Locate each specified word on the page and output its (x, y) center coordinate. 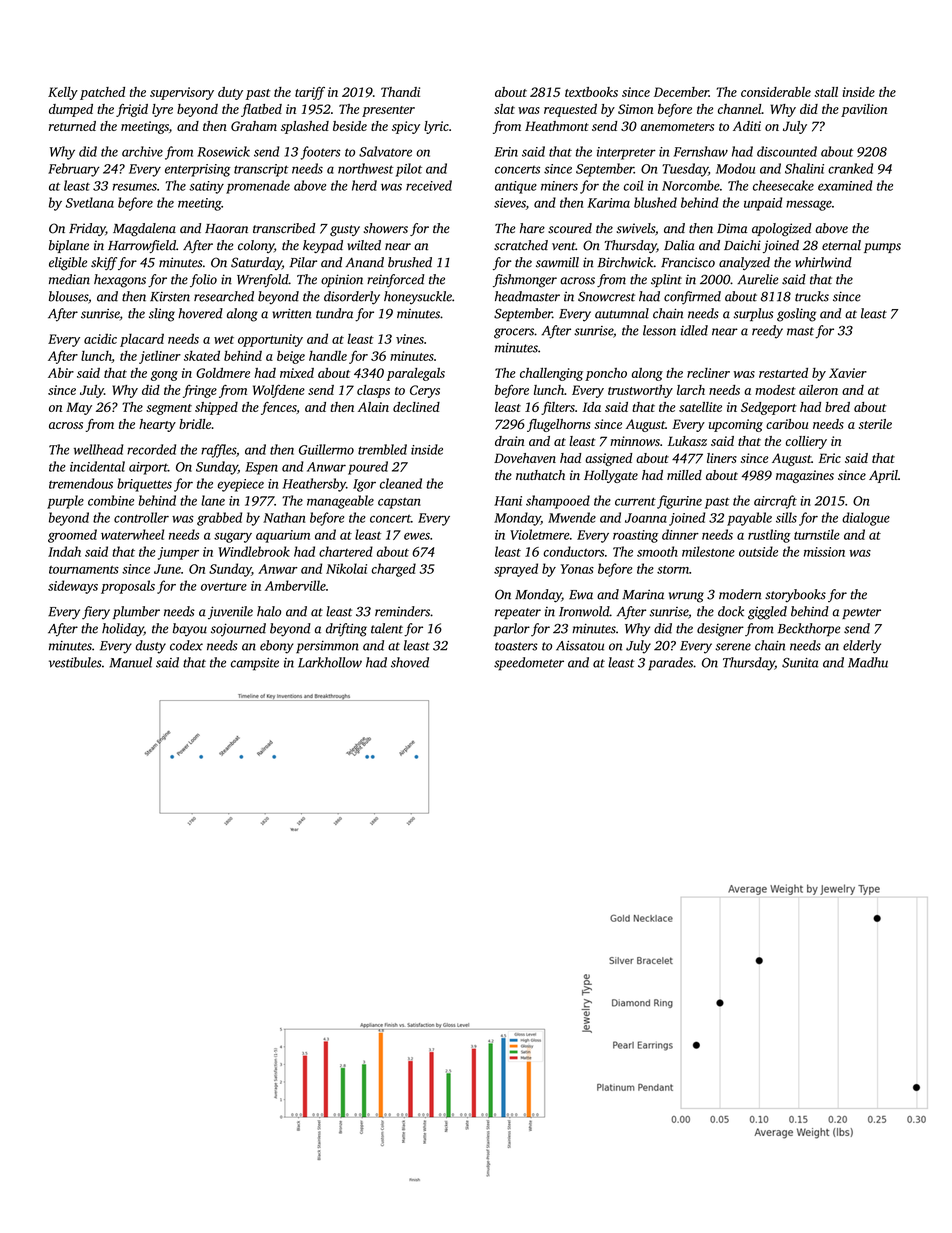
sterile (875, 424)
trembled (382, 449)
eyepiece (241, 485)
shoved (410, 662)
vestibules (75, 662)
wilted (364, 245)
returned (72, 126)
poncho (606, 374)
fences (278, 408)
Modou (735, 168)
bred (837, 407)
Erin (506, 152)
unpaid (763, 204)
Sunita (800, 663)
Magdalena (144, 229)
